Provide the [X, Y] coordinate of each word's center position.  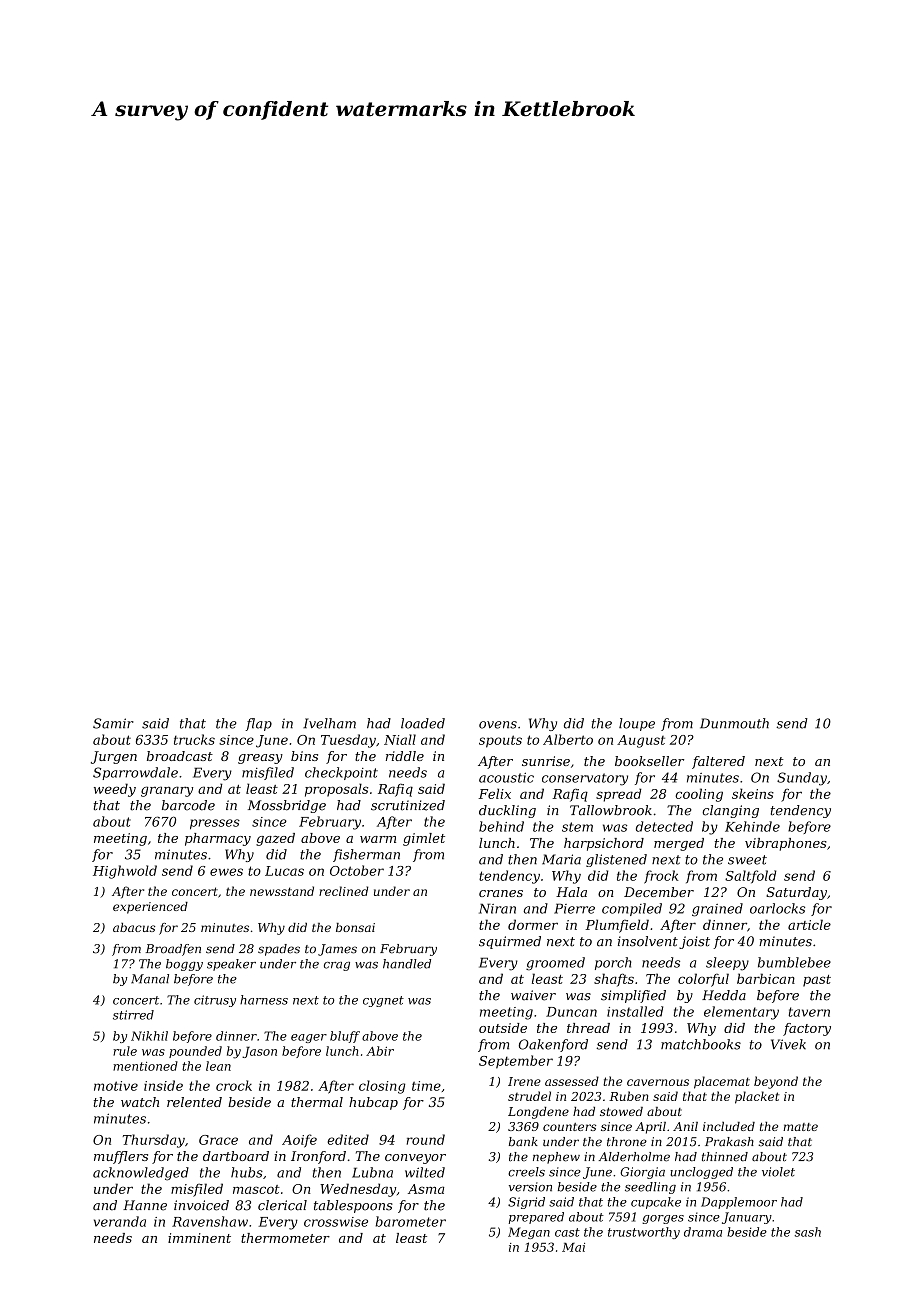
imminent [199, 1238]
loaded [423, 723]
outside [503, 1028]
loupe [637, 724]
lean [218, 1066]
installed [635, 1011]
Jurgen [114, 757]
